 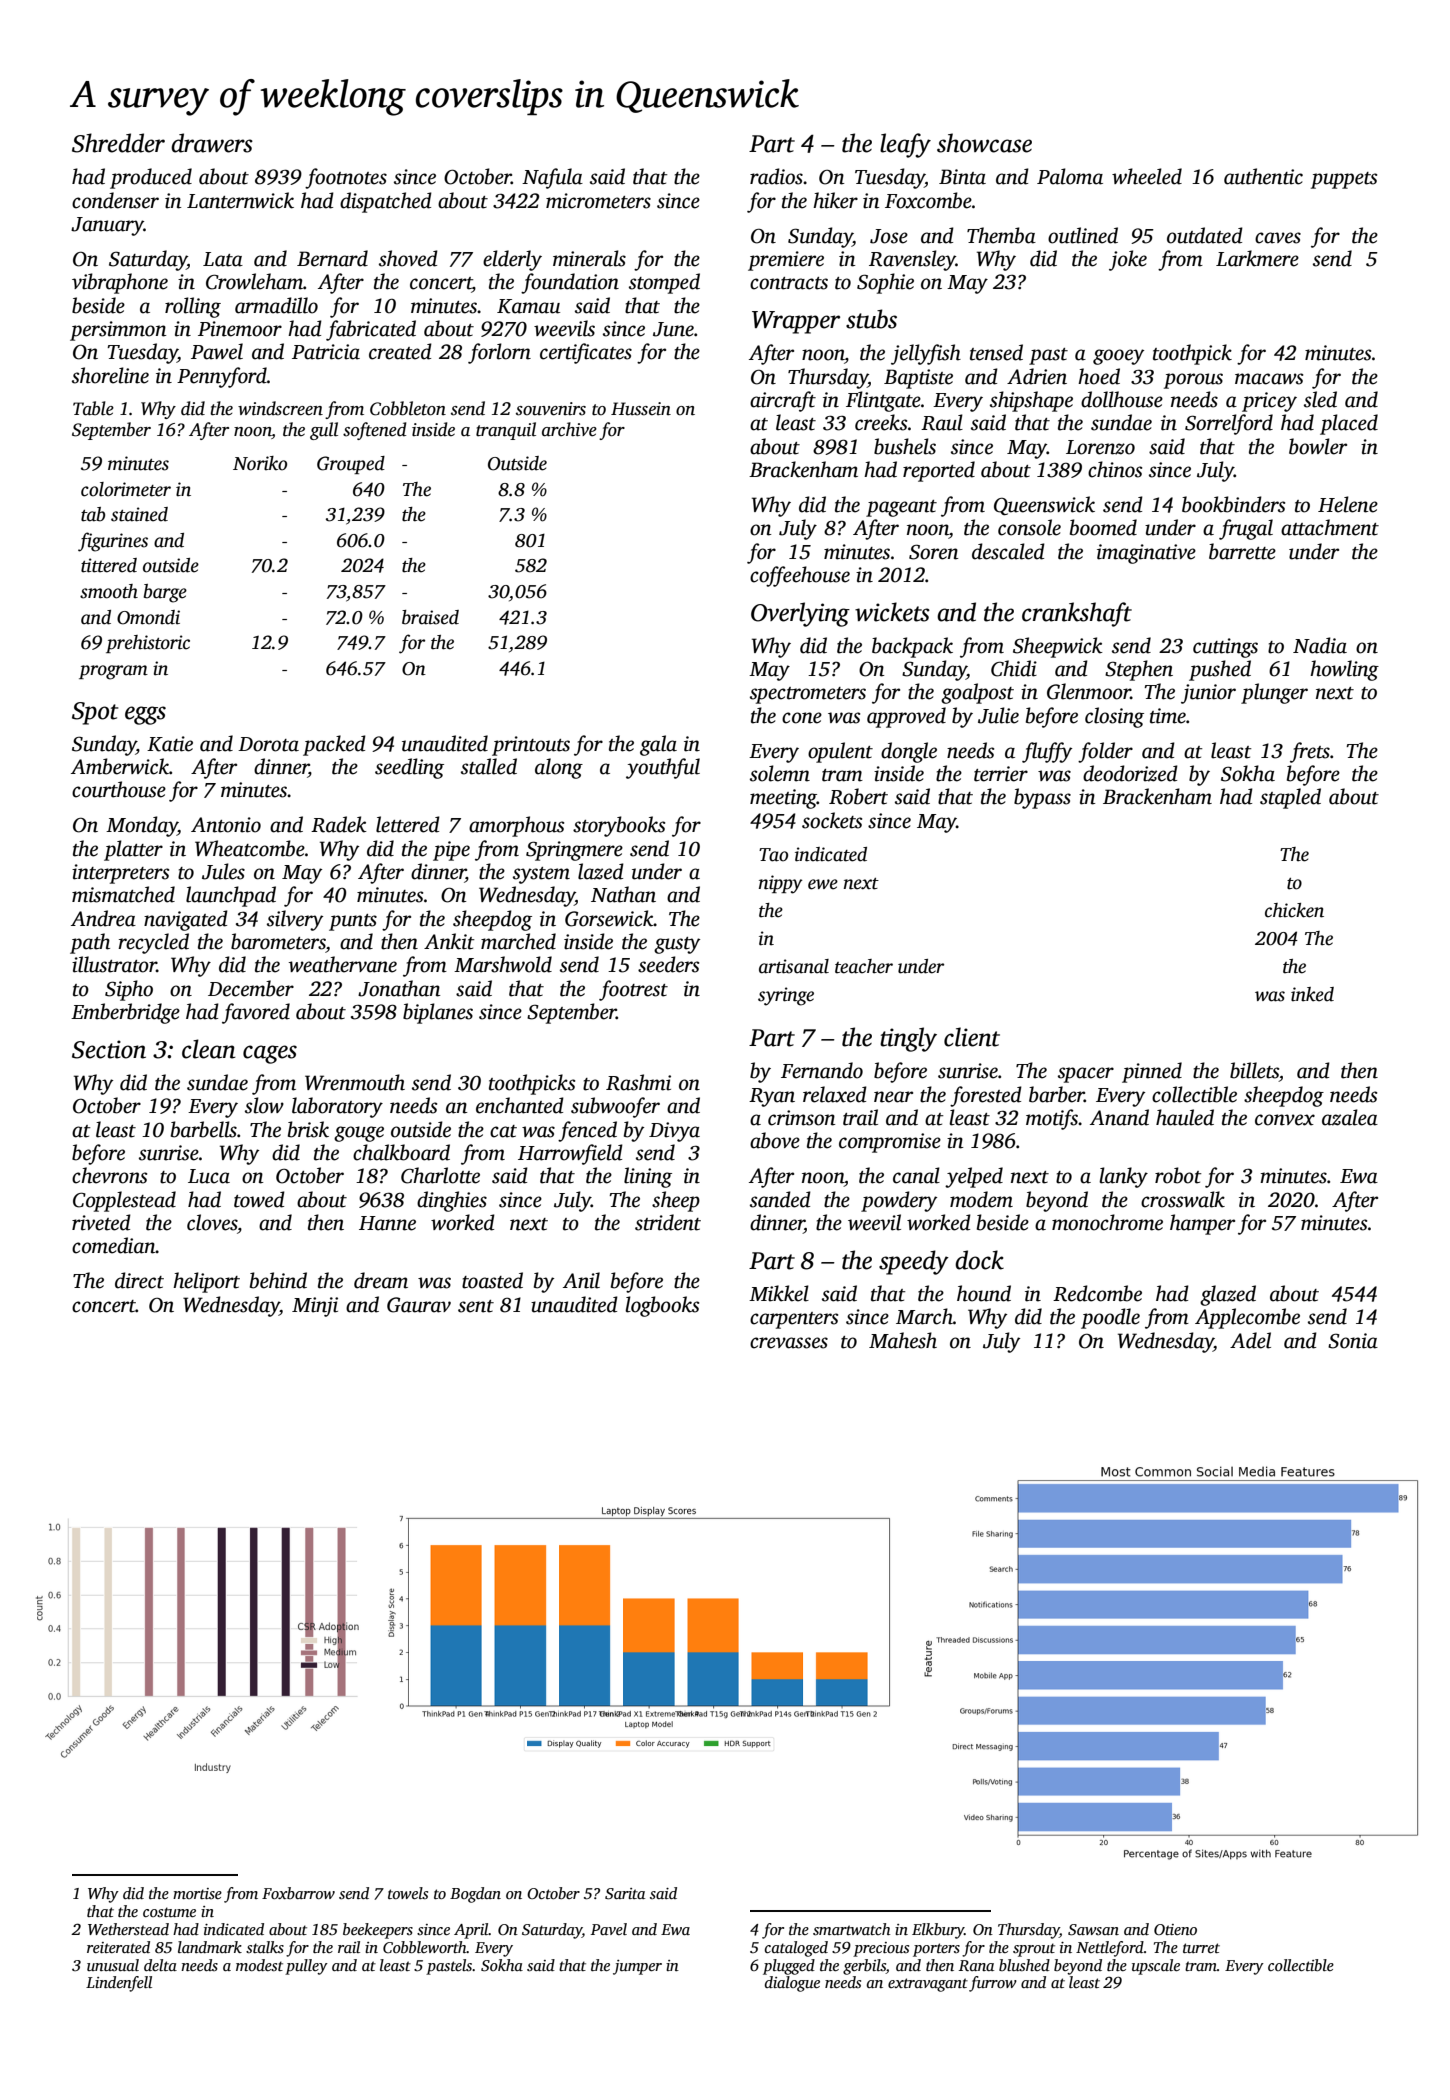 I want to click on crevasses, so click(x=789, y=1343).
